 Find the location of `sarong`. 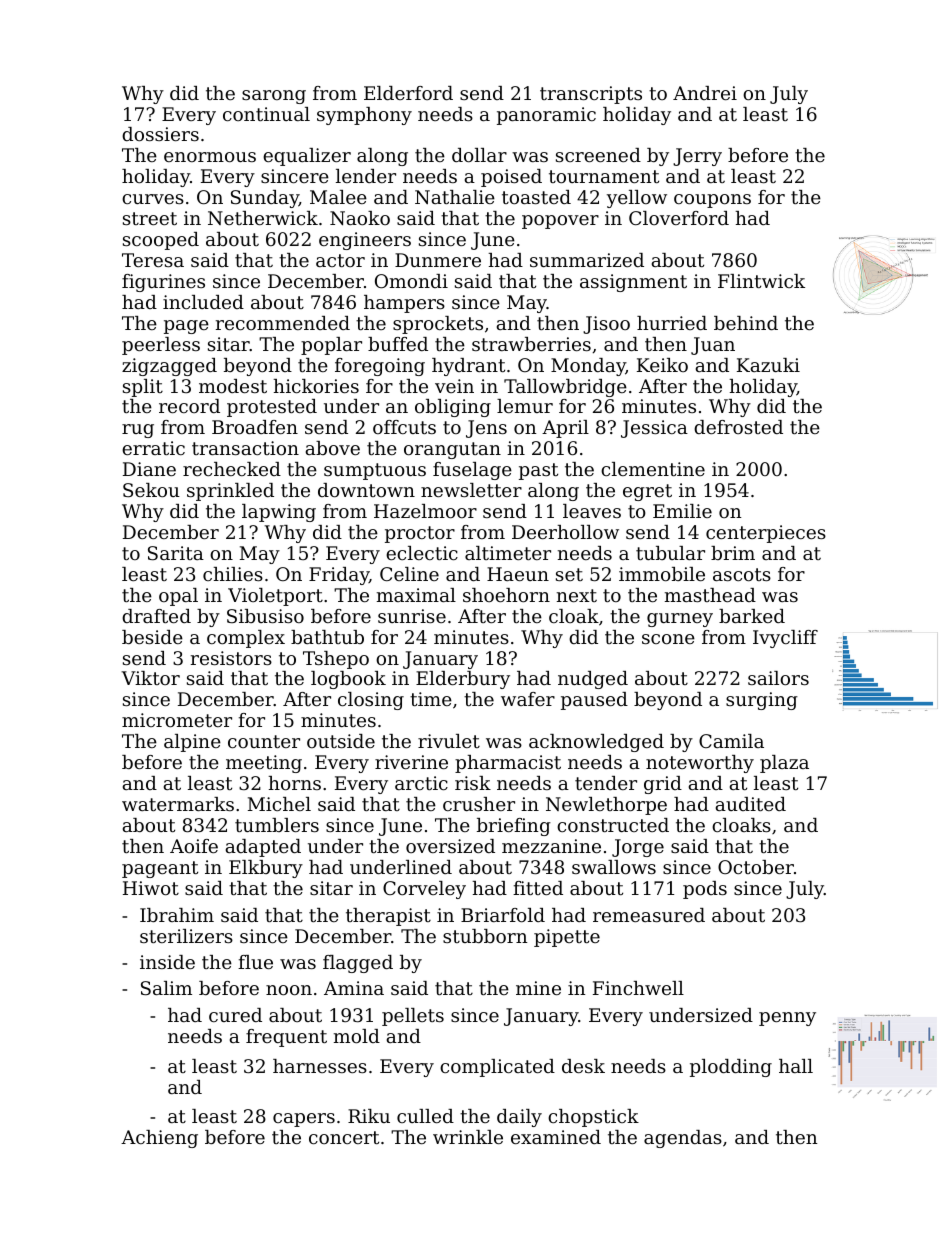

sarong is located at coordinates (274, 97).
